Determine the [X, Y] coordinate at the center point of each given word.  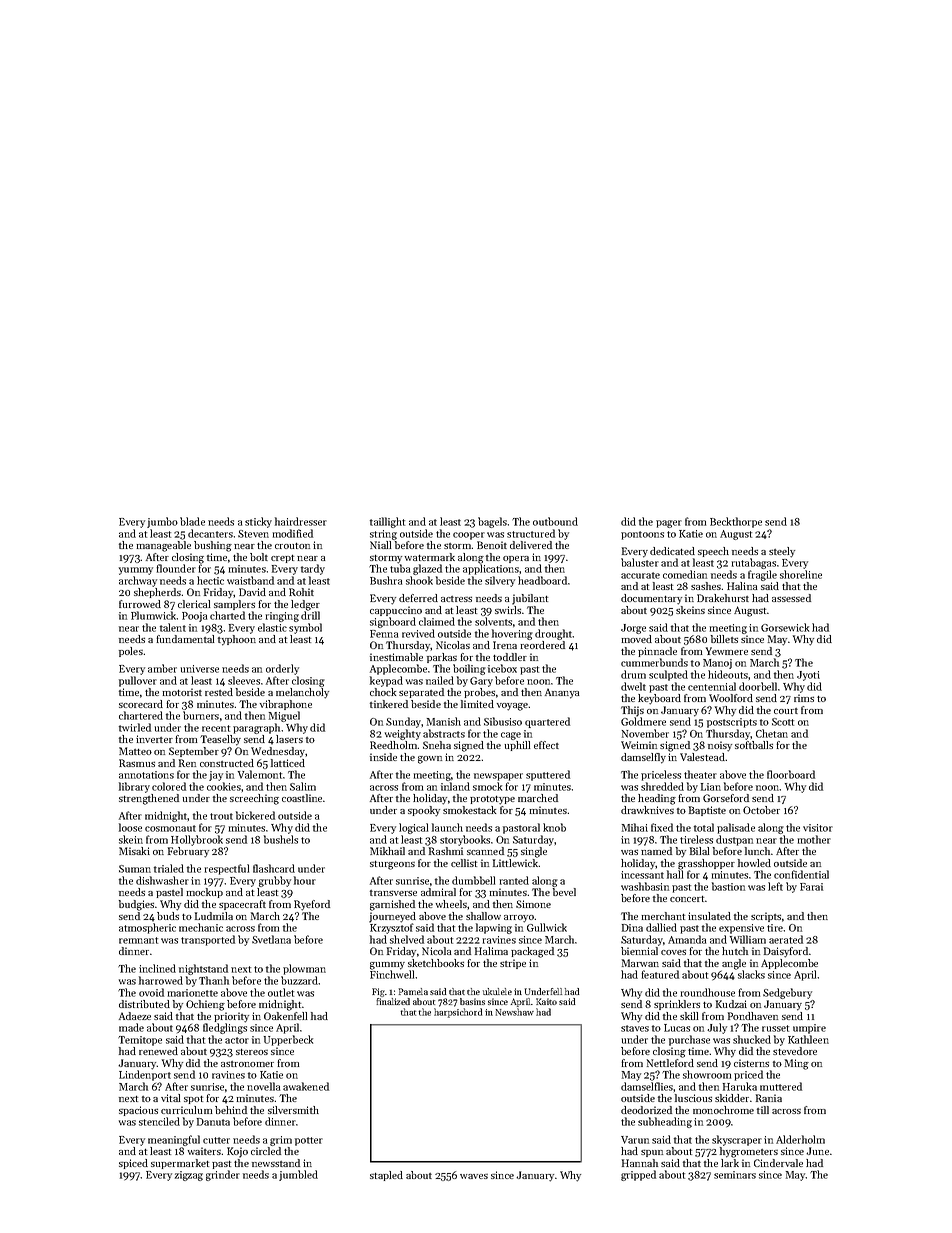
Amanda [687, 939]
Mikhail [387, 851]
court [786, 711]
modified [293, 533]
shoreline [801, 574]
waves [474, 1176]
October [761, 810]
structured [531, 533]
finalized [393, 1001]
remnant [138, 940]
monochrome [723, 1110]
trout [221, 816]
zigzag [189, 1176]
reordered [542, 645]
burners [201, 715]
